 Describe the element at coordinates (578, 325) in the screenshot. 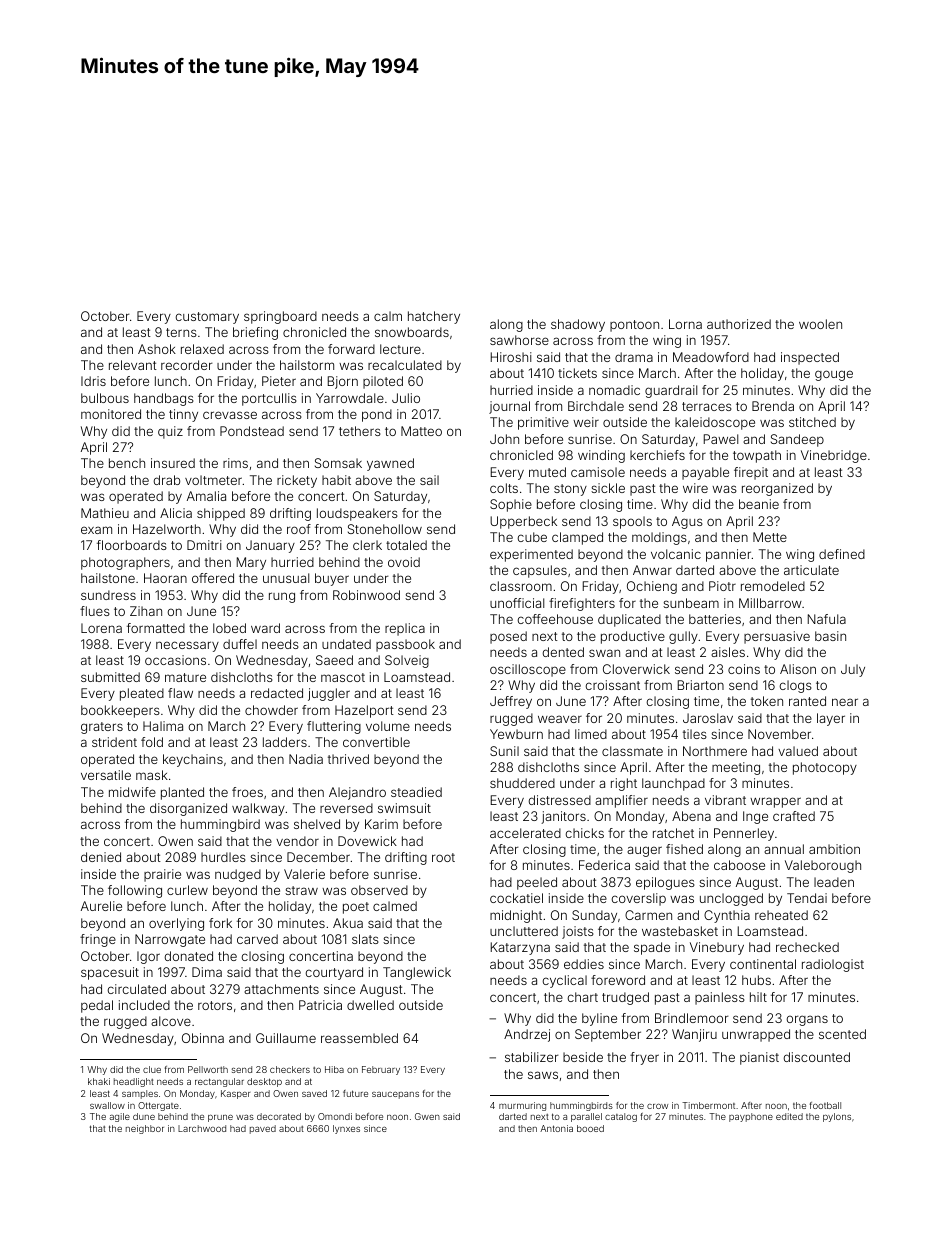

I see `shadowy` at that location.
